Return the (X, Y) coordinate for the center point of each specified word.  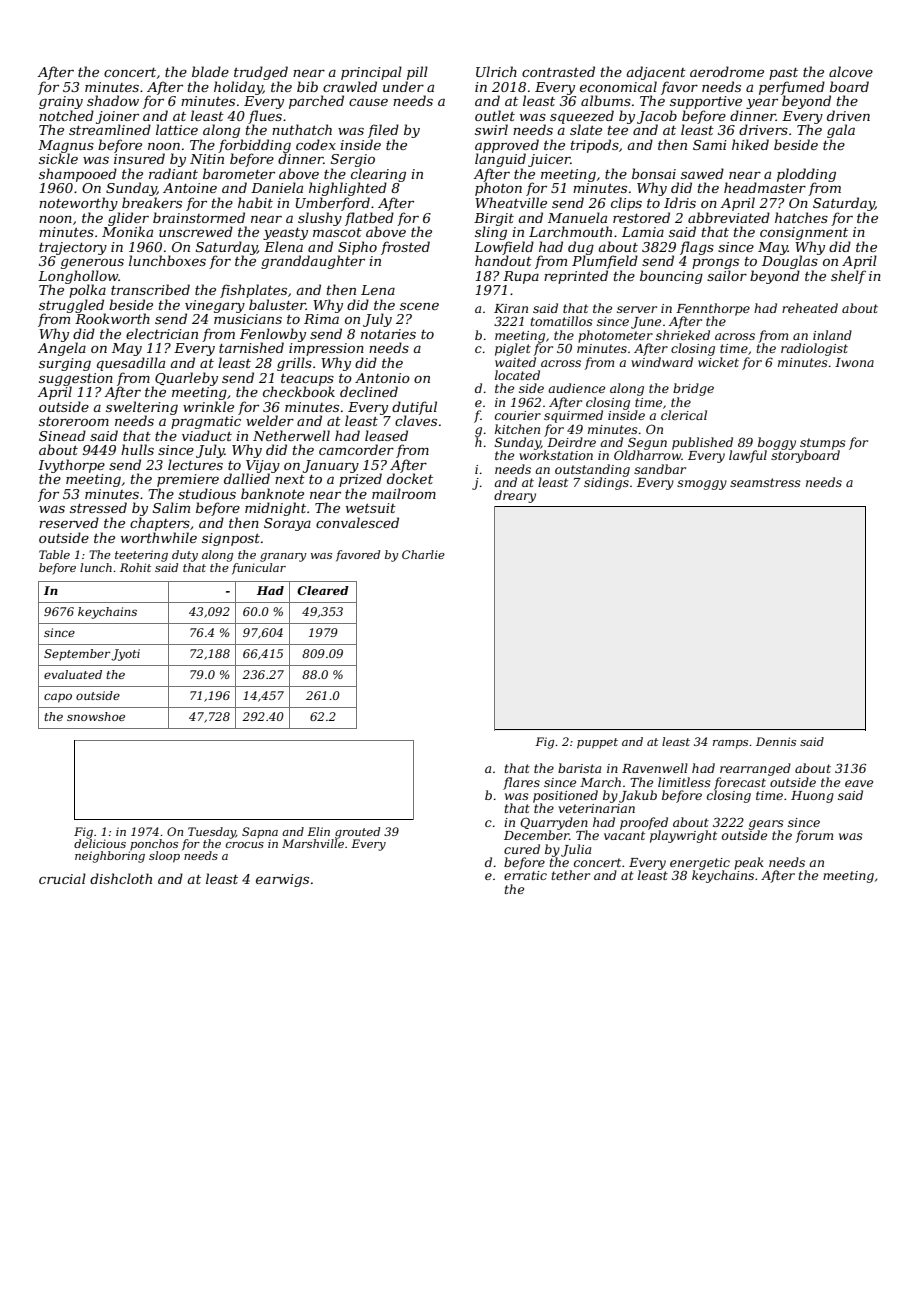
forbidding (254, 146)
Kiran (511, 308)
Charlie (423, 554)
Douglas (790, 262)
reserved (69, 522)
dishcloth (121, 878)
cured (522, 849)
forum (814, 836)
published (702, 443)
